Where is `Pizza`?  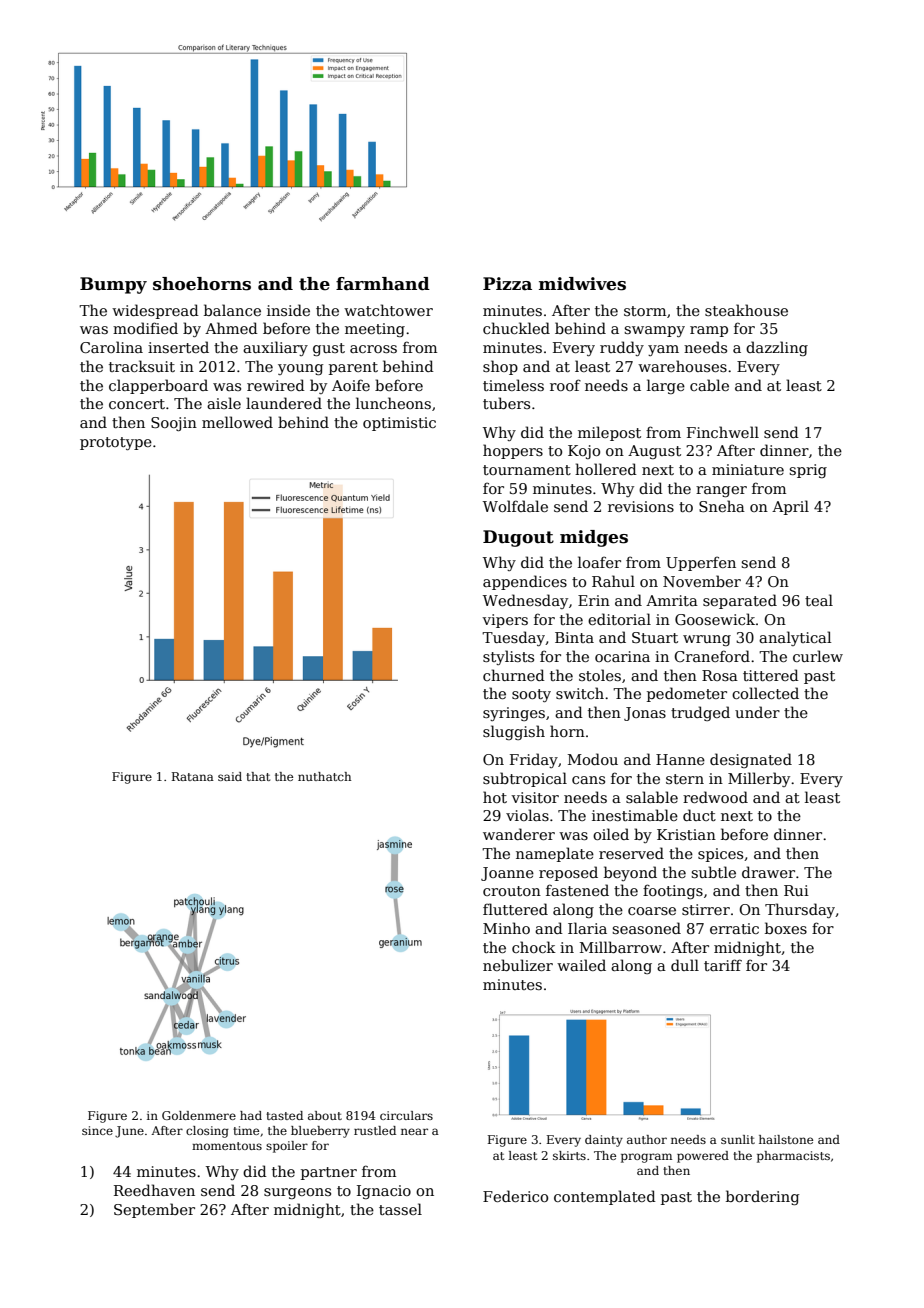
Pizza is located at coordinates (507, 284).
